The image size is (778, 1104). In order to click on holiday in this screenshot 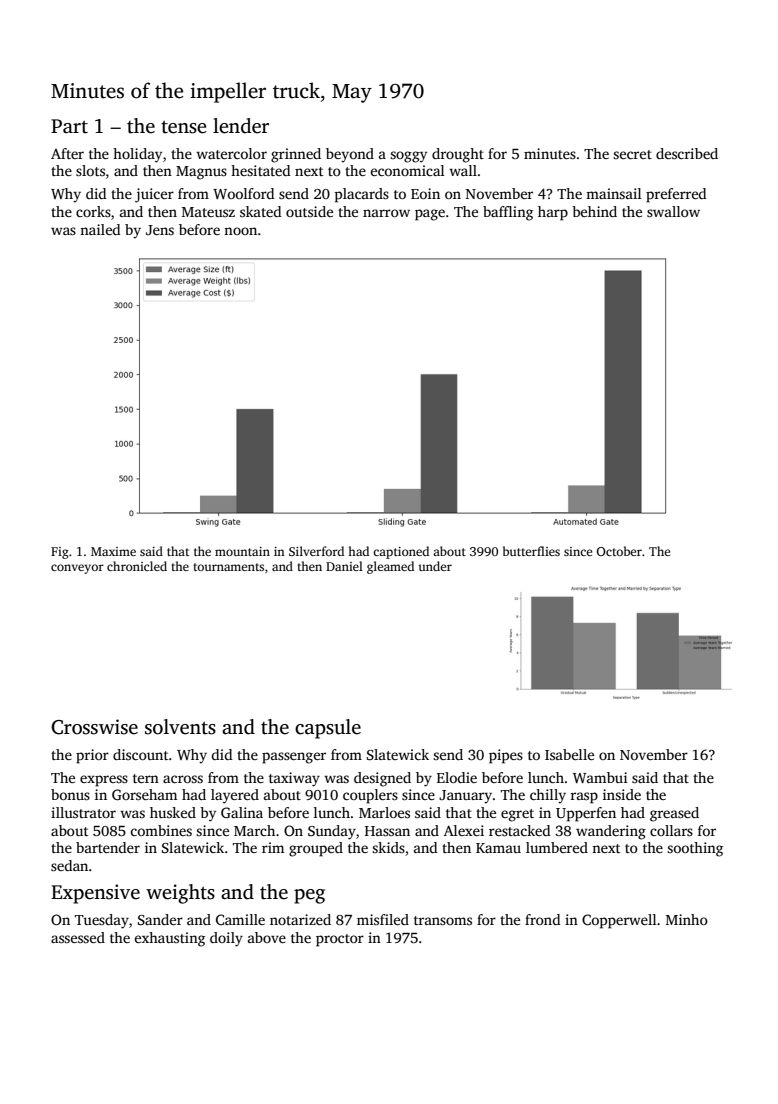, I will do `click(137, 155)`.
